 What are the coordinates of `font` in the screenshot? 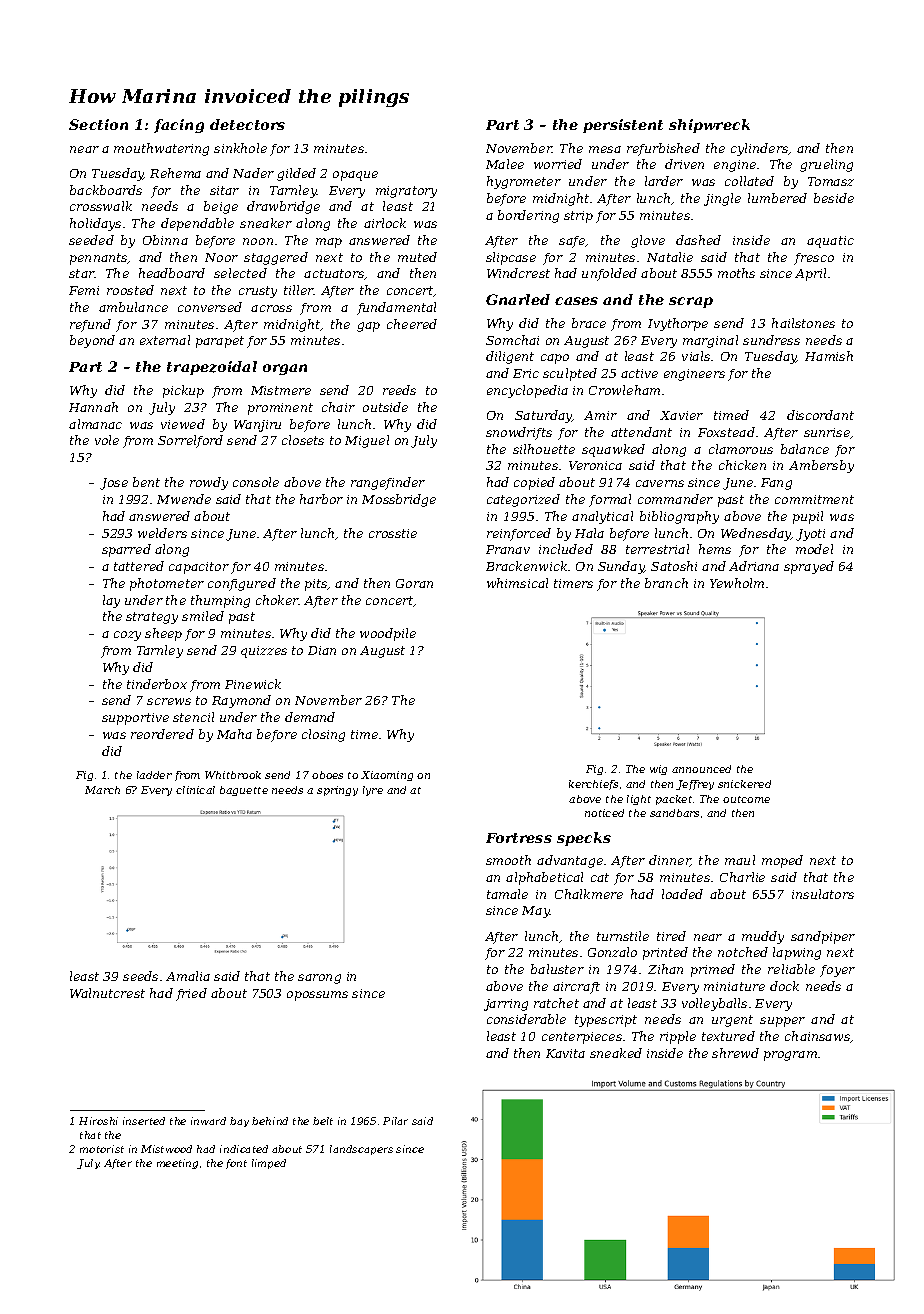 It's located at (236, 1164).
